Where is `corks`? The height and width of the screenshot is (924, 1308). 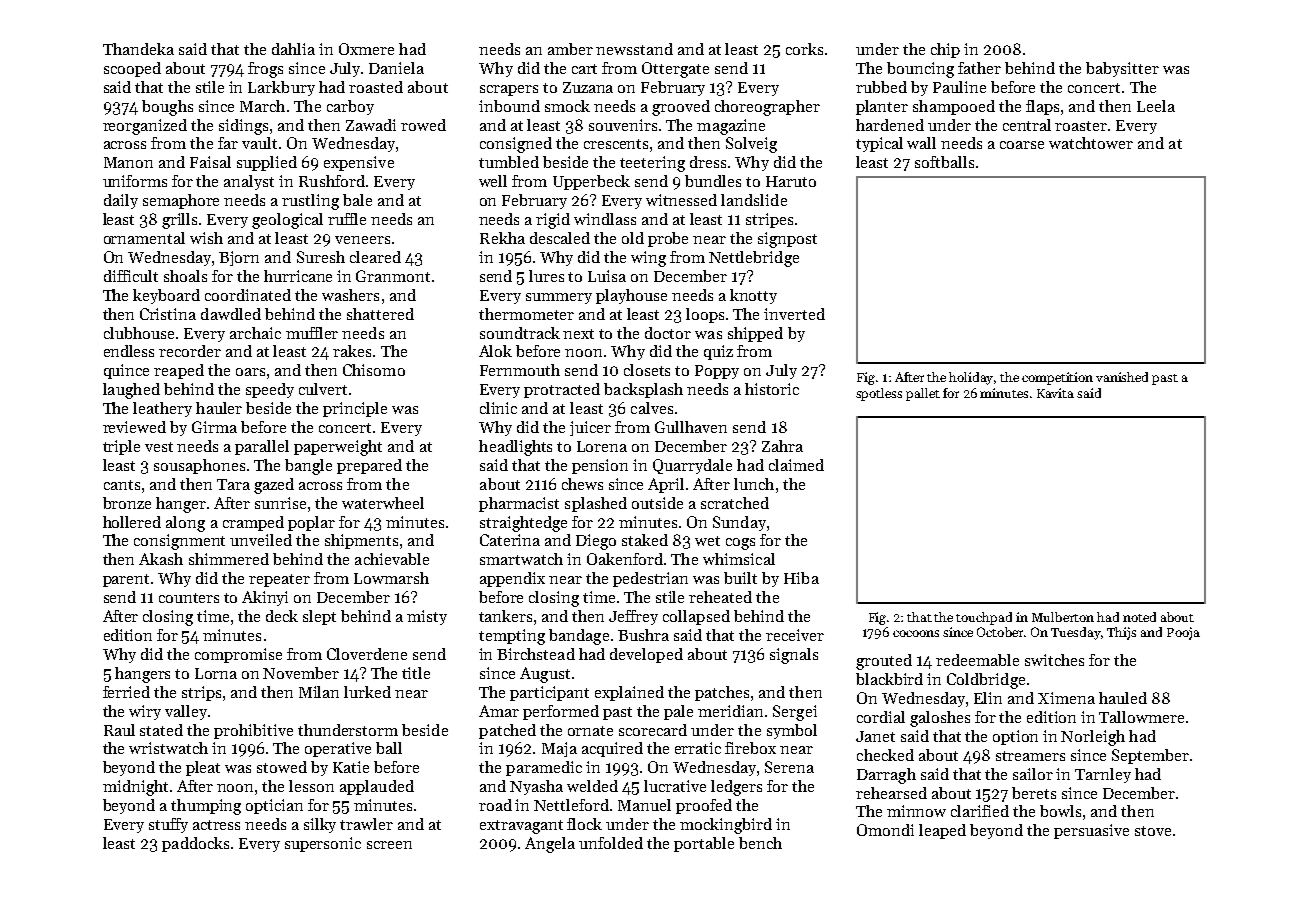 corks is located at coordinates (804, 49).
